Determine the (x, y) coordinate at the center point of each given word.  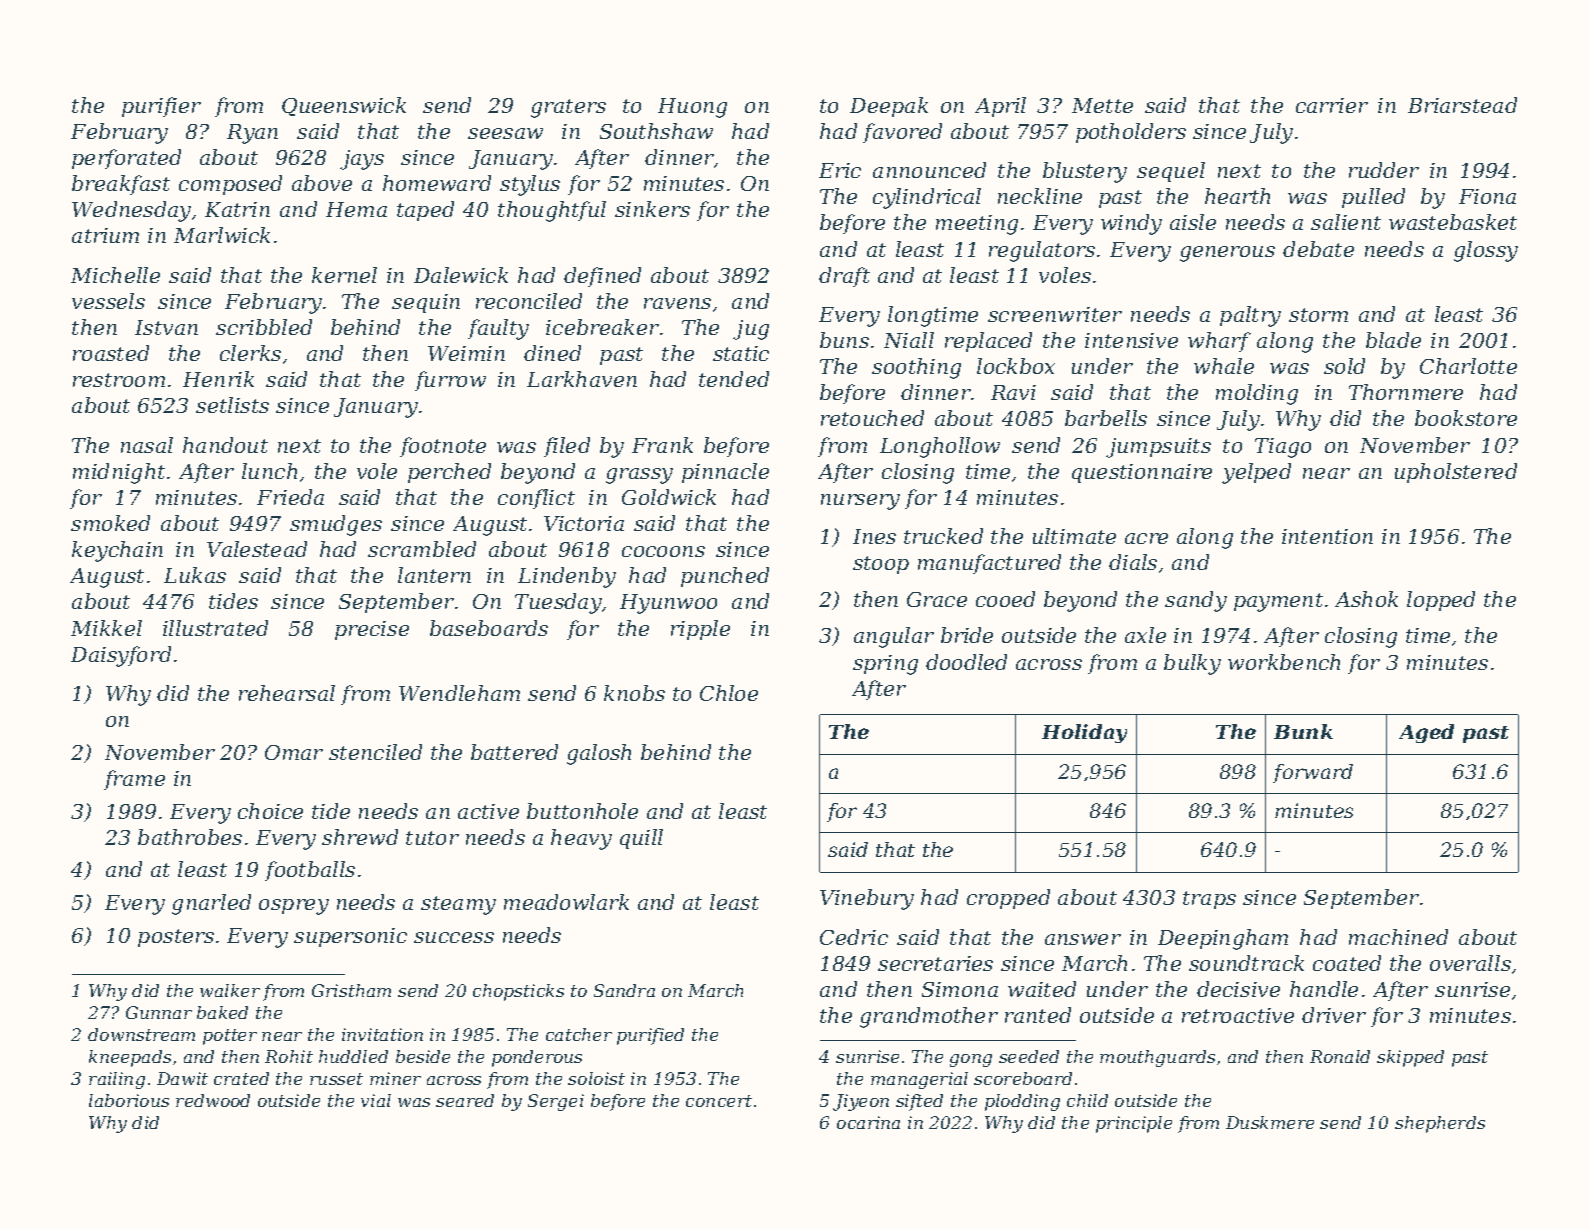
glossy (1486, 251)
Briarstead (1462, 105)
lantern (434, 575)
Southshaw (656, 131)
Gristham (351, 990)
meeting (977, 225)
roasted (111, 353)
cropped (1008, 899)
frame (134, 780)
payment (1278, 602)
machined (1398, 937)
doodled (966, 662)
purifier (161, 107)
